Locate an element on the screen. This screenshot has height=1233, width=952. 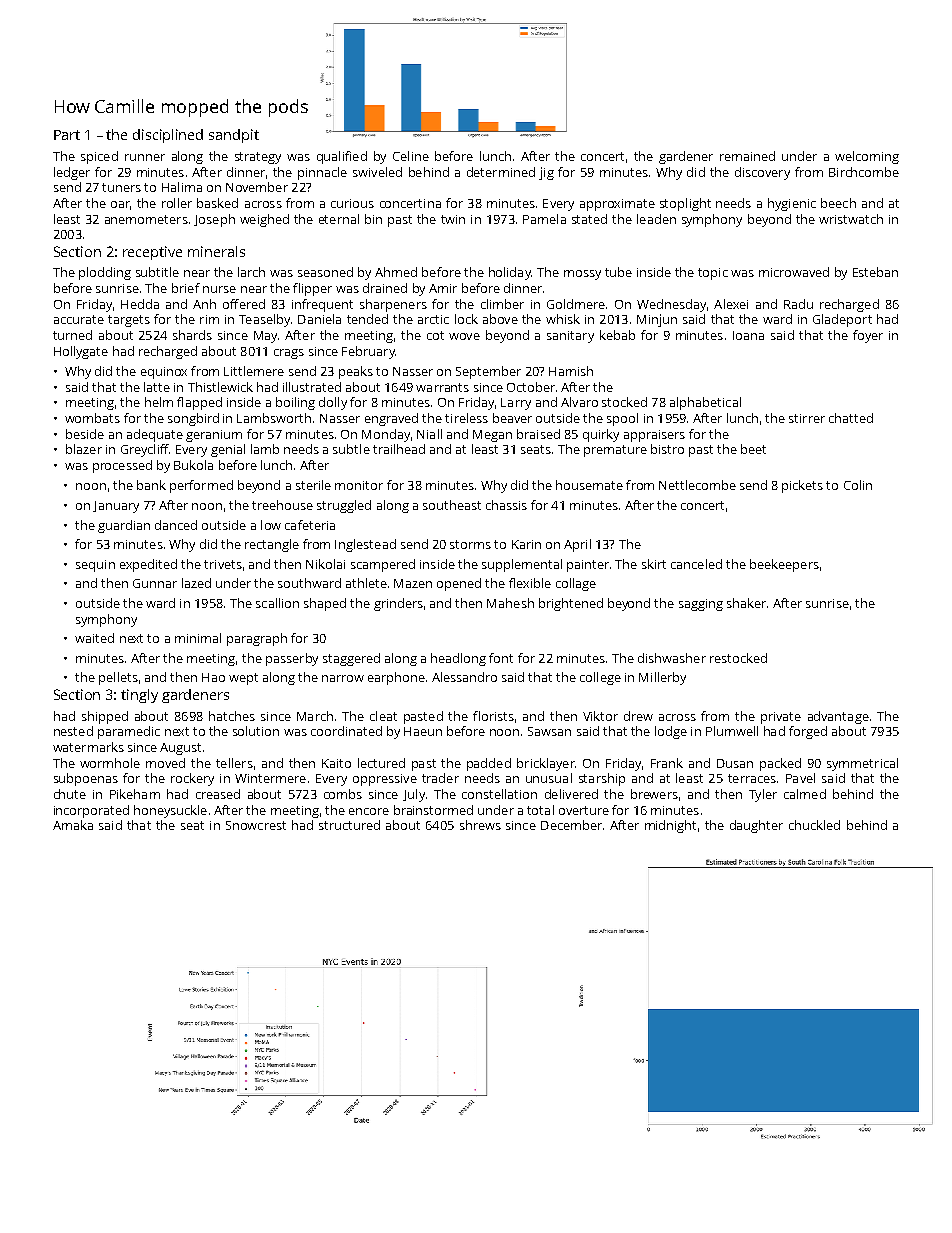
Part is located at coordinates (67, 135).
